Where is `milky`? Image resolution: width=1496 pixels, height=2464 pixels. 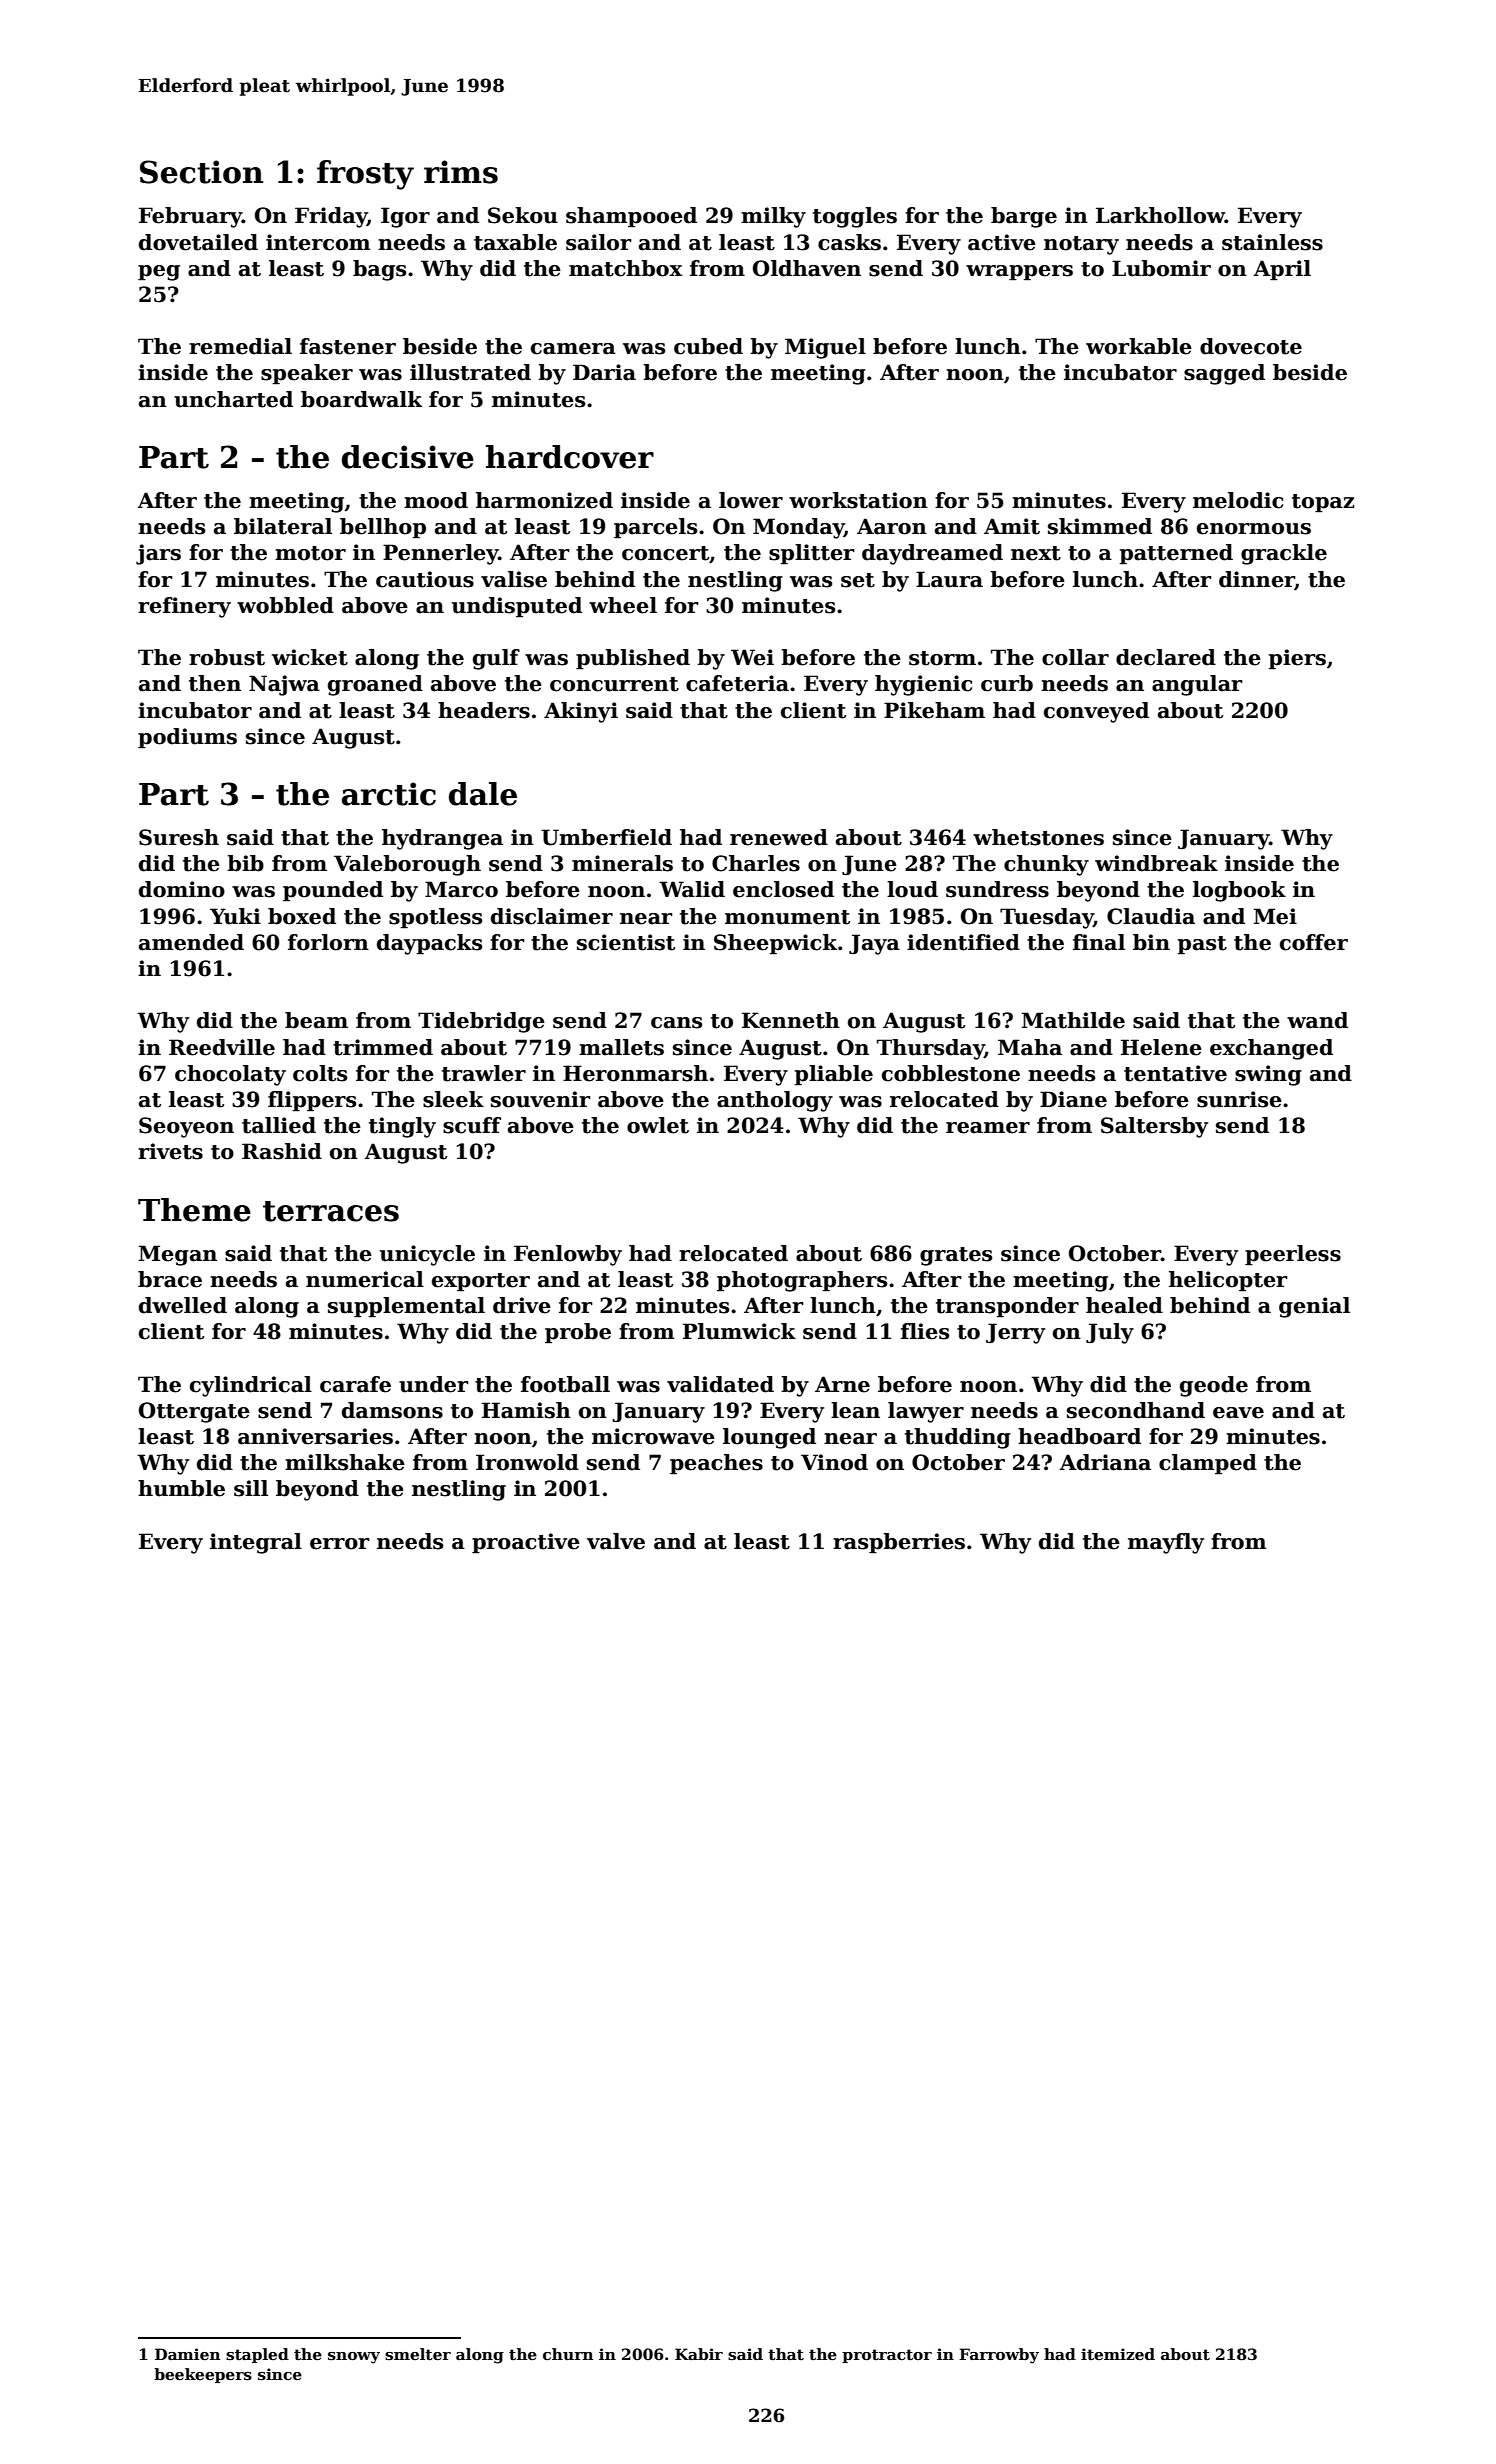 milky is located at coordinates (773, 217).
